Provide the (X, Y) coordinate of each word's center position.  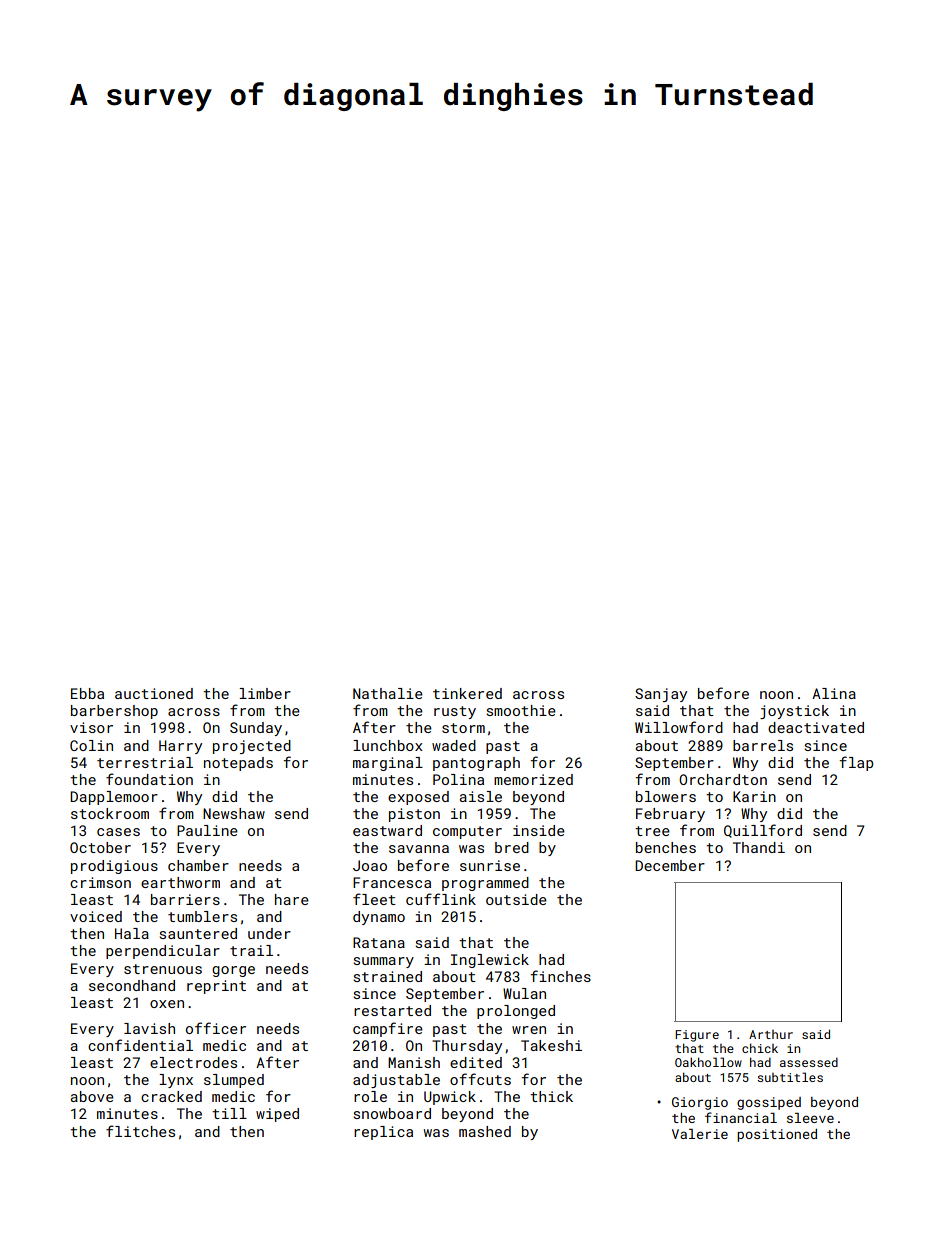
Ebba (87, 693)
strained (387, 976)
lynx (176, 1081)
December (670, 865)
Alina (834, 693)
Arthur (771, 1034)
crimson (100, 882)
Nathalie (388, 693)
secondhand (132, 985)
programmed (485, 884)
